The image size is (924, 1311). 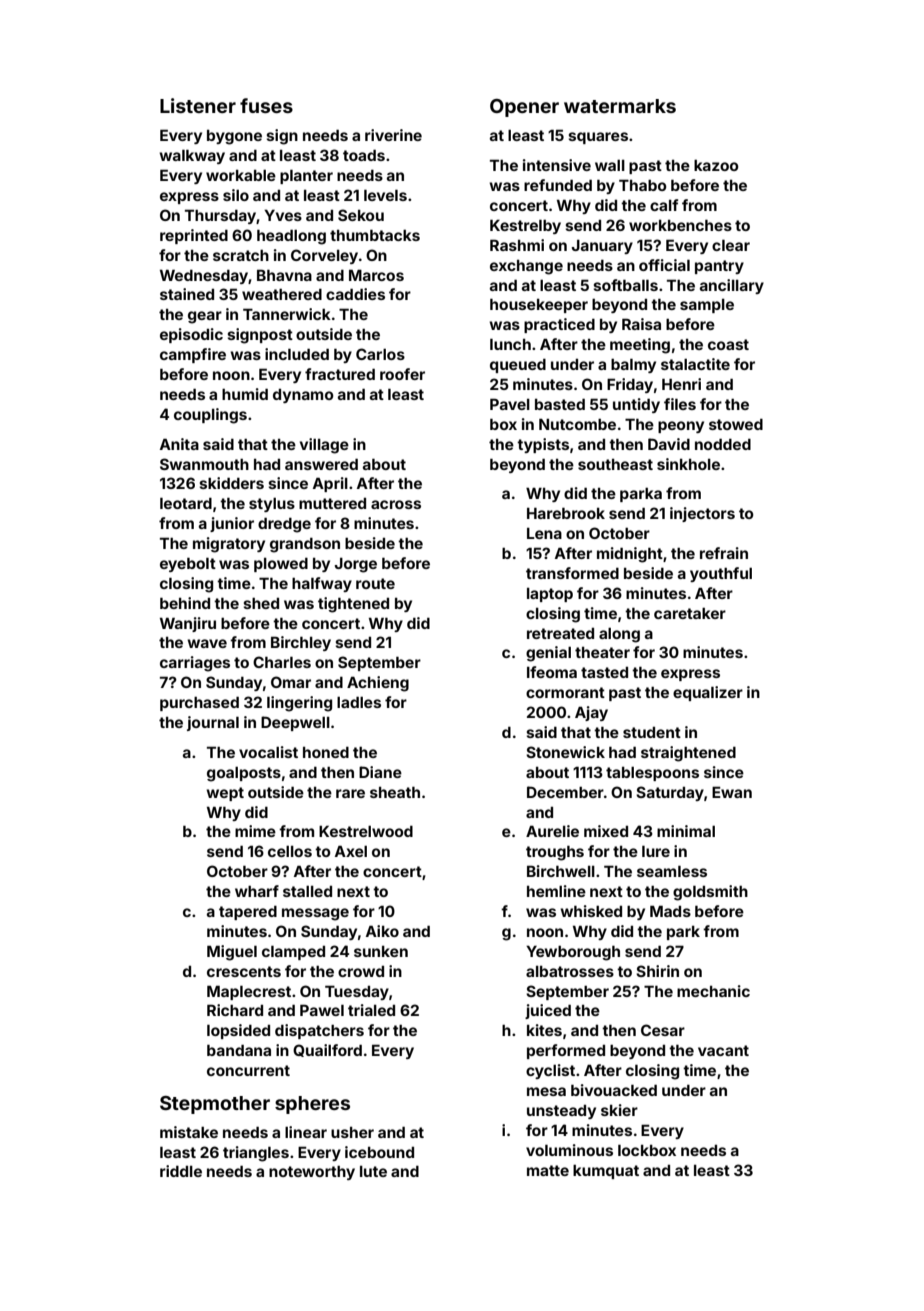 I want to click on midnight, so click(x=630, y=555).
